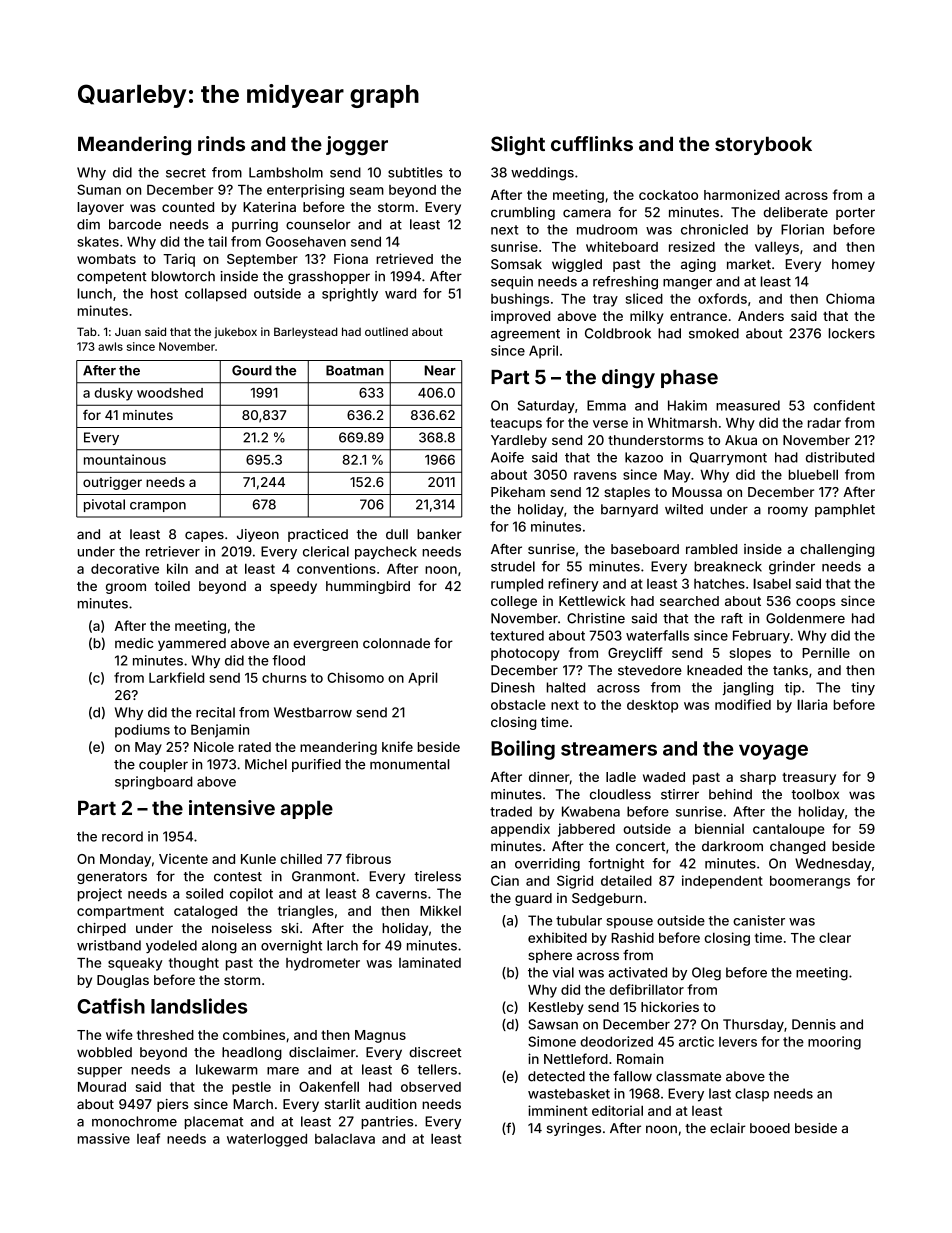 The height and width of the screenshot is (1233, 952). What do you see at coordinates (834, 1043) in the screenshot?
I see `mooring` at bounding box center [834, 1043].
